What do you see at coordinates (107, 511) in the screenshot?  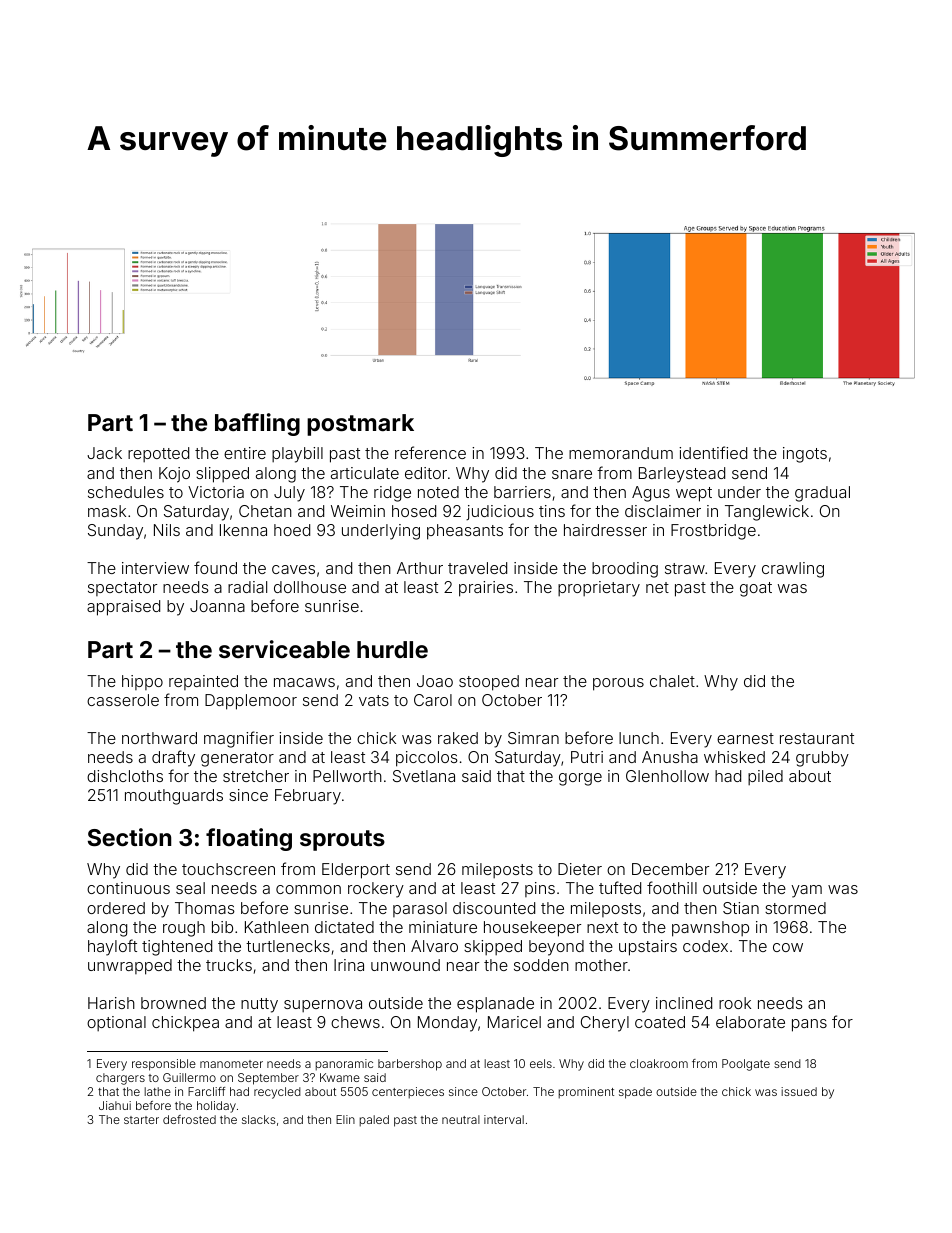 I see `mask` at bounding box center [107, 511].
